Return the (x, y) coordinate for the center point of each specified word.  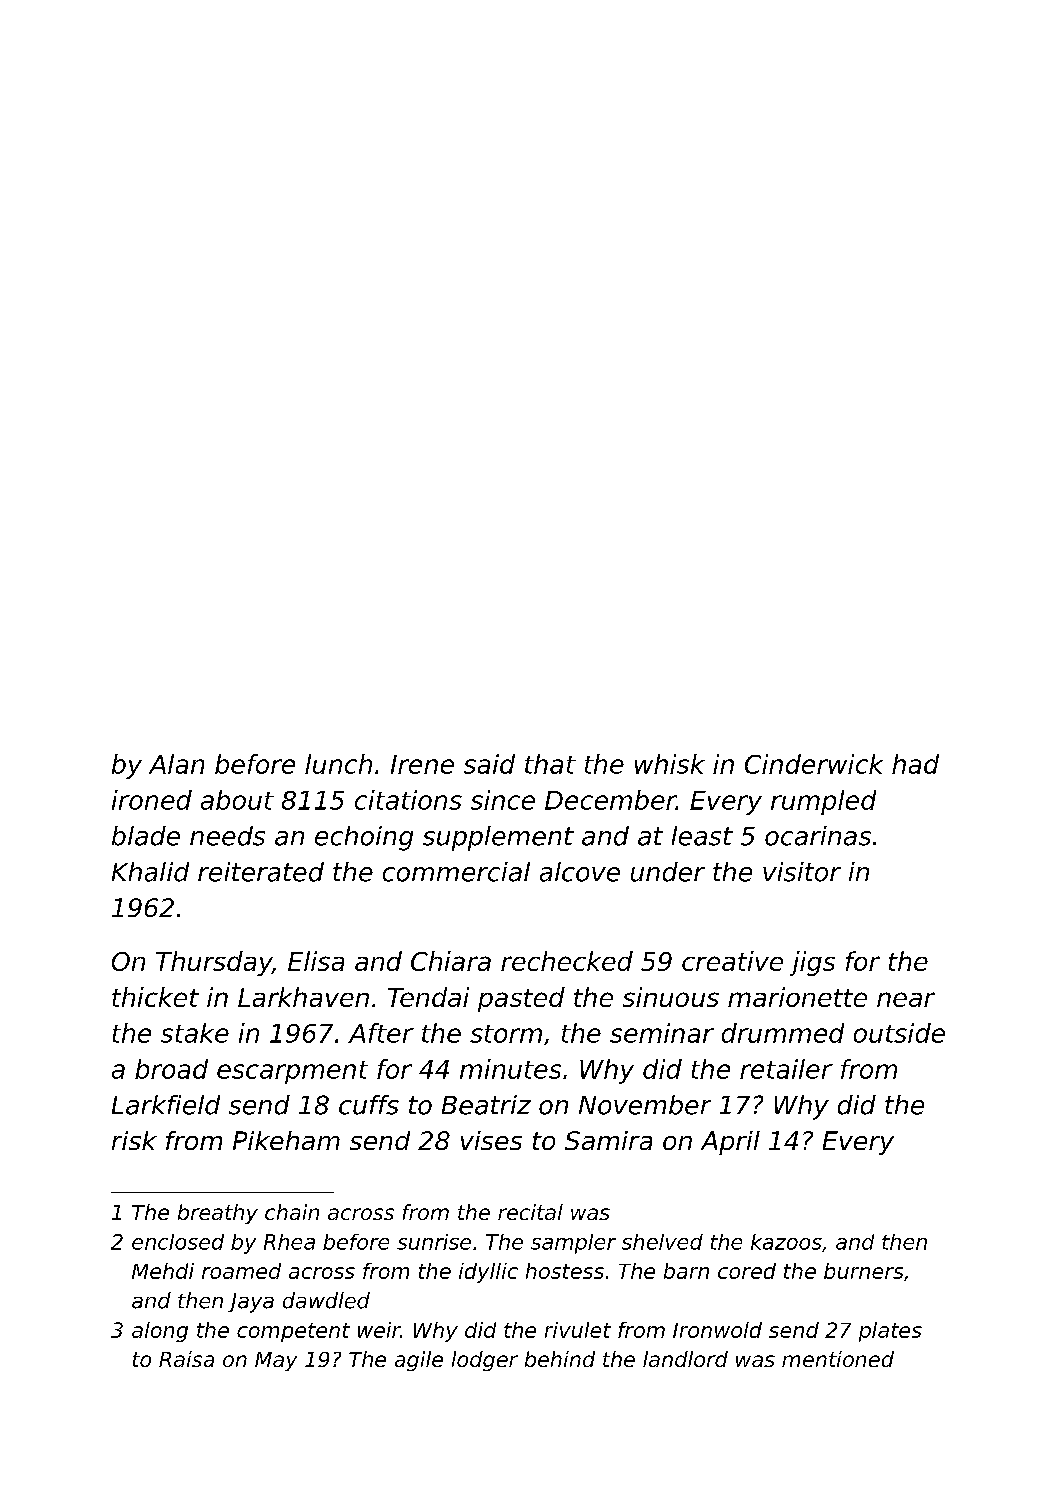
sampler (573, 1244)
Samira (608, 1140)
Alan (176, 764)
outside (899, 1033)
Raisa (186, 1359)
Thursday (214, 963)
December (610, 800)
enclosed (178, 1242)
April (730, 1143)
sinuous (671, 997)
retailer (786, 1069)
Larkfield (166, 1105)
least (702, 836)
